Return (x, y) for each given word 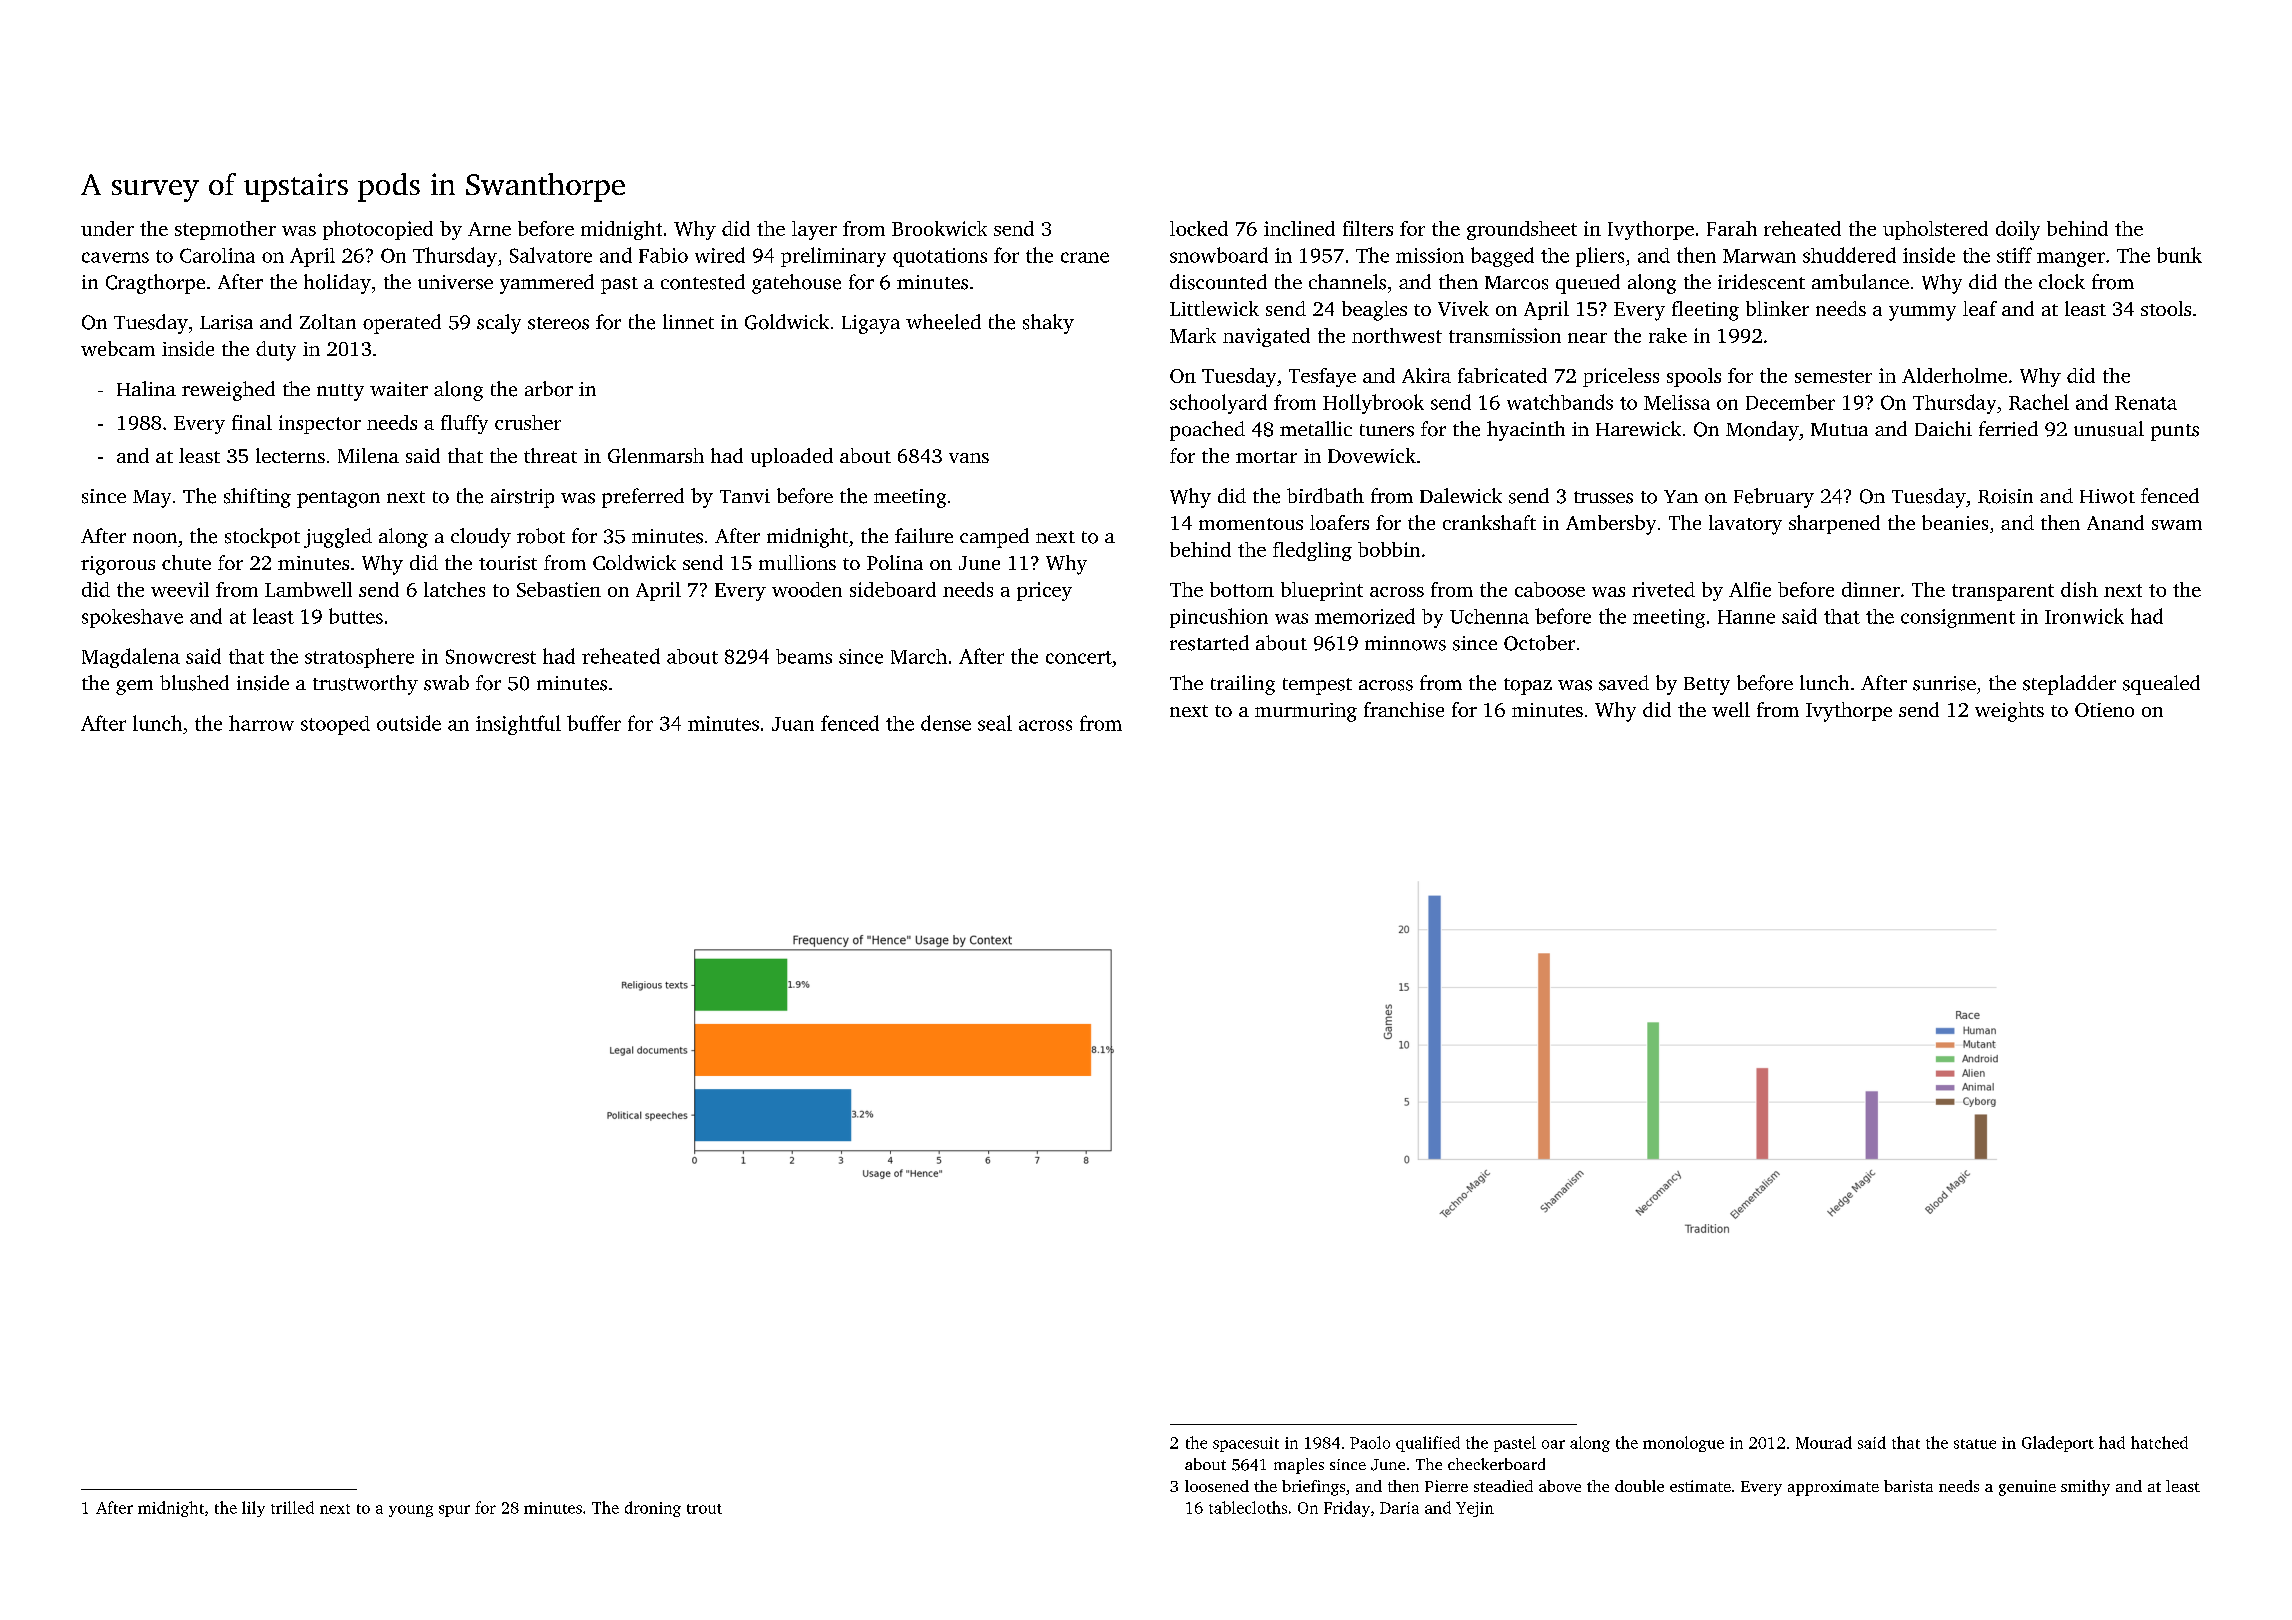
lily (253, 1509)
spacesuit (1246, 1444)
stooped (335, 725)
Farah (1732, 228)
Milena (368, 455)
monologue (1683, 1444)
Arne (489, 229)
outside (409, 723)
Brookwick (939, 228)
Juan (793, 724)
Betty (1707, 686)
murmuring (1306, 712)
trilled (292, 1507)
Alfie (1750, 589)
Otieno (2104, 710)
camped (994, 538)
